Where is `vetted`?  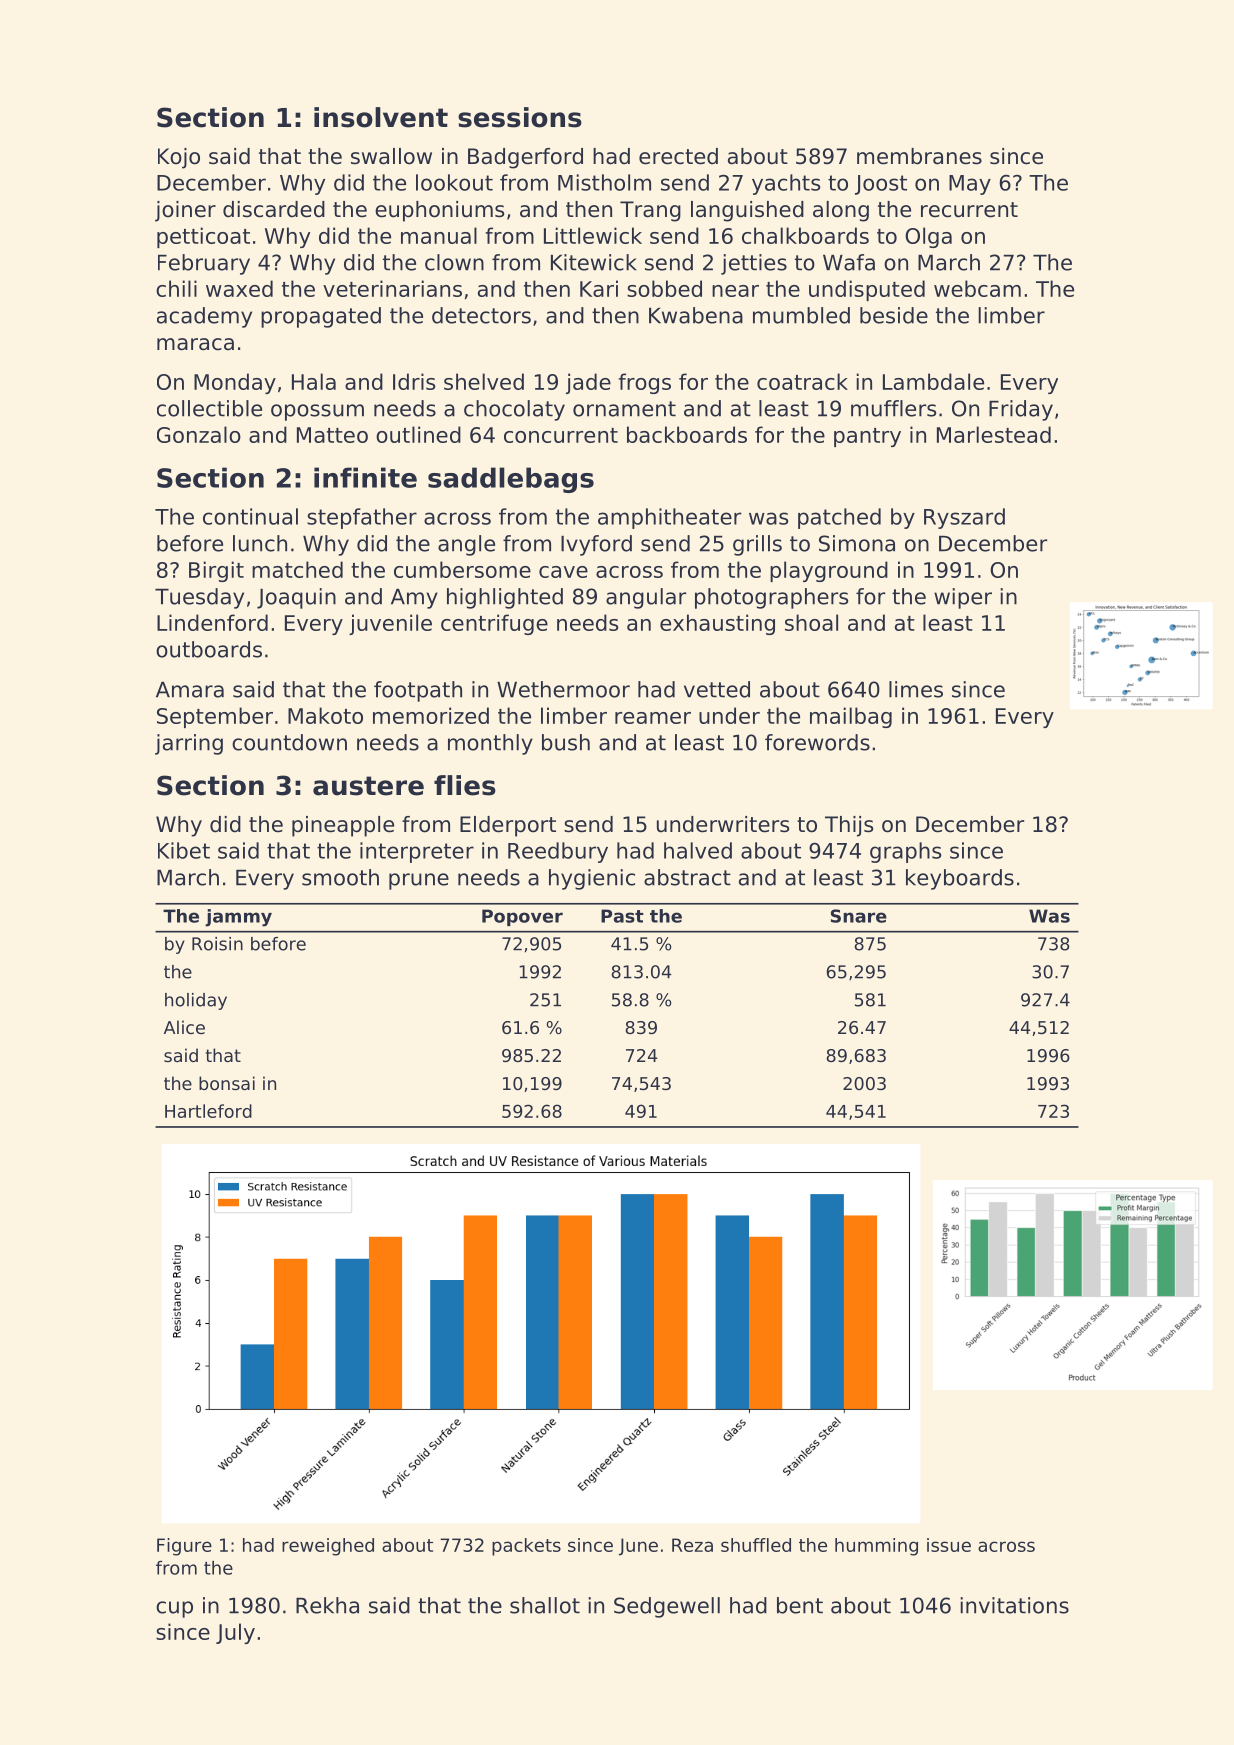 vetted is located at coordinates (717, 689).
